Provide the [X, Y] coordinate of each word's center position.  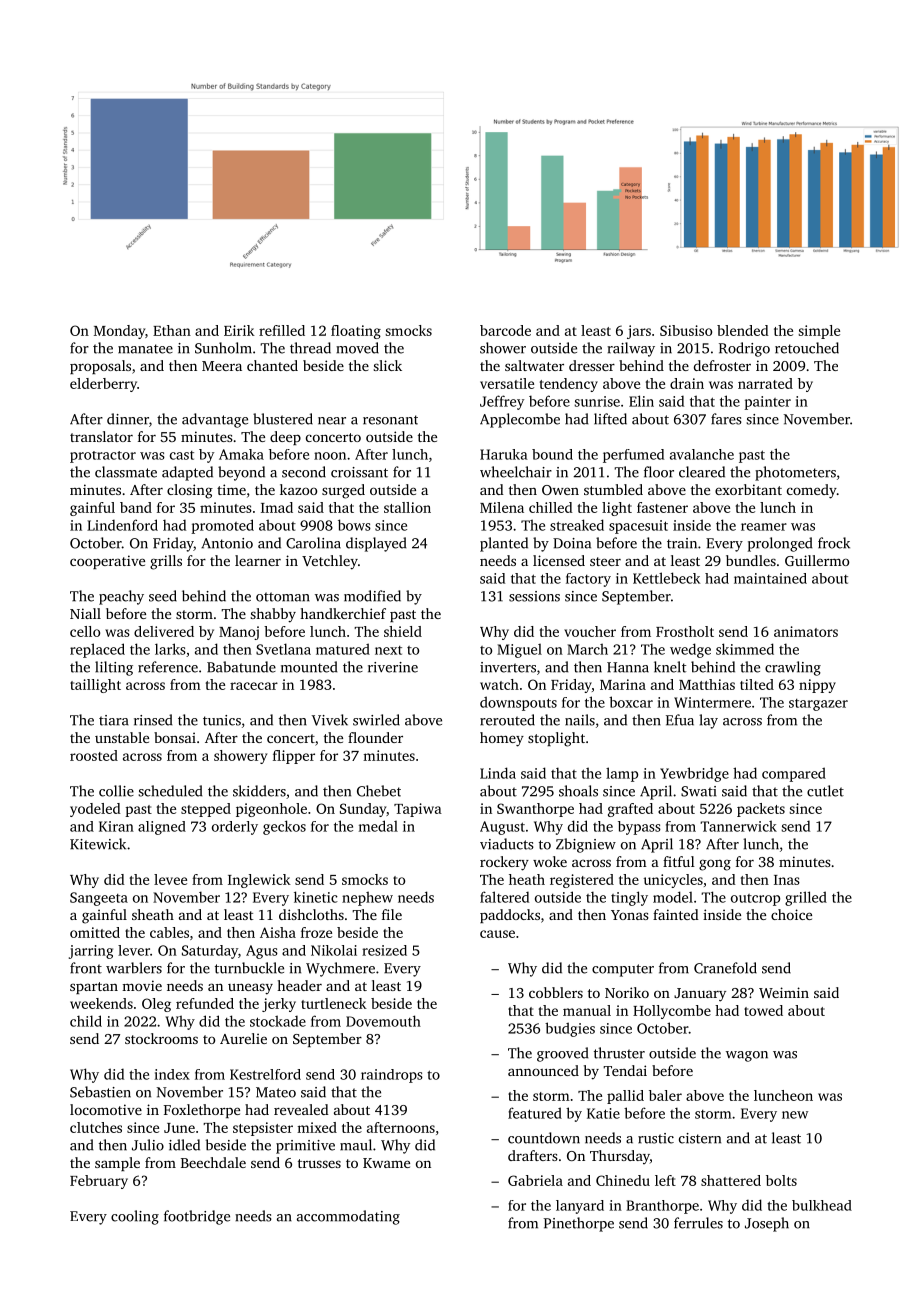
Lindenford [122, 525]
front [86, 968]
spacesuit [638, 527]
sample [117, 1164]
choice [791, 914]
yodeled [95, 810]
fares [726, 419]
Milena [502, 507]
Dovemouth [383, 1021]
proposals [100, 367]
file [392, 914]
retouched [807, 348]
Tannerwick [738, 826]
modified [372, 596]
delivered [164, 631]
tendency [569, 385]
